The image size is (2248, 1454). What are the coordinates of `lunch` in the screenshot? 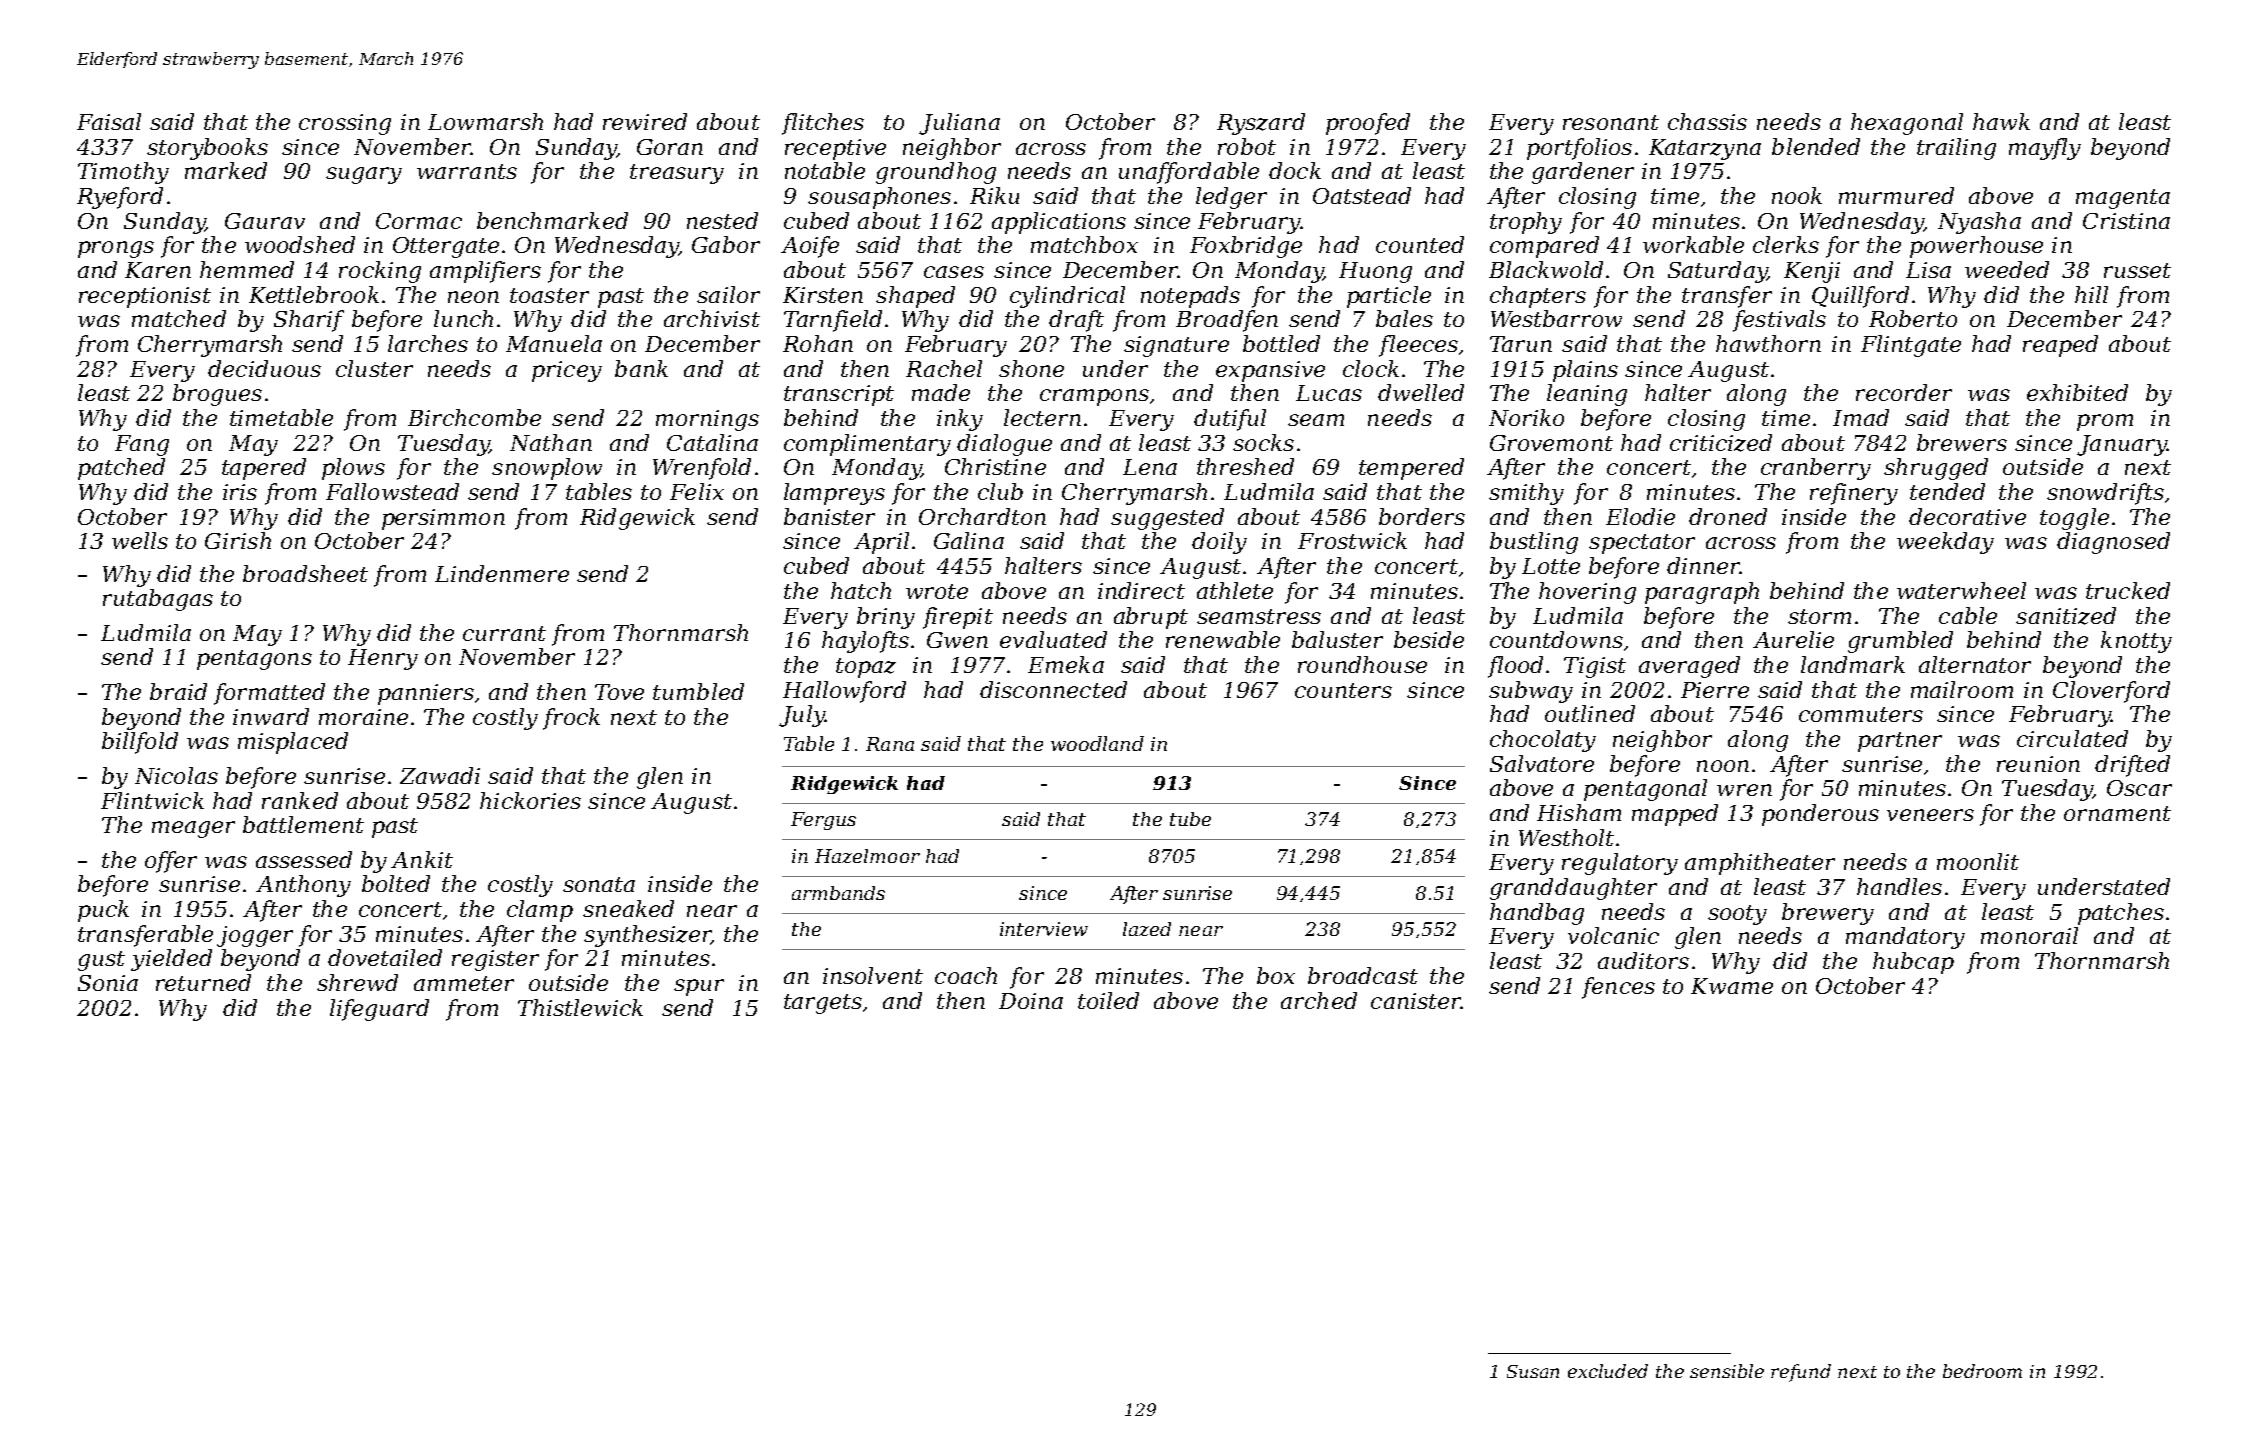 It's located at (463, 318).
